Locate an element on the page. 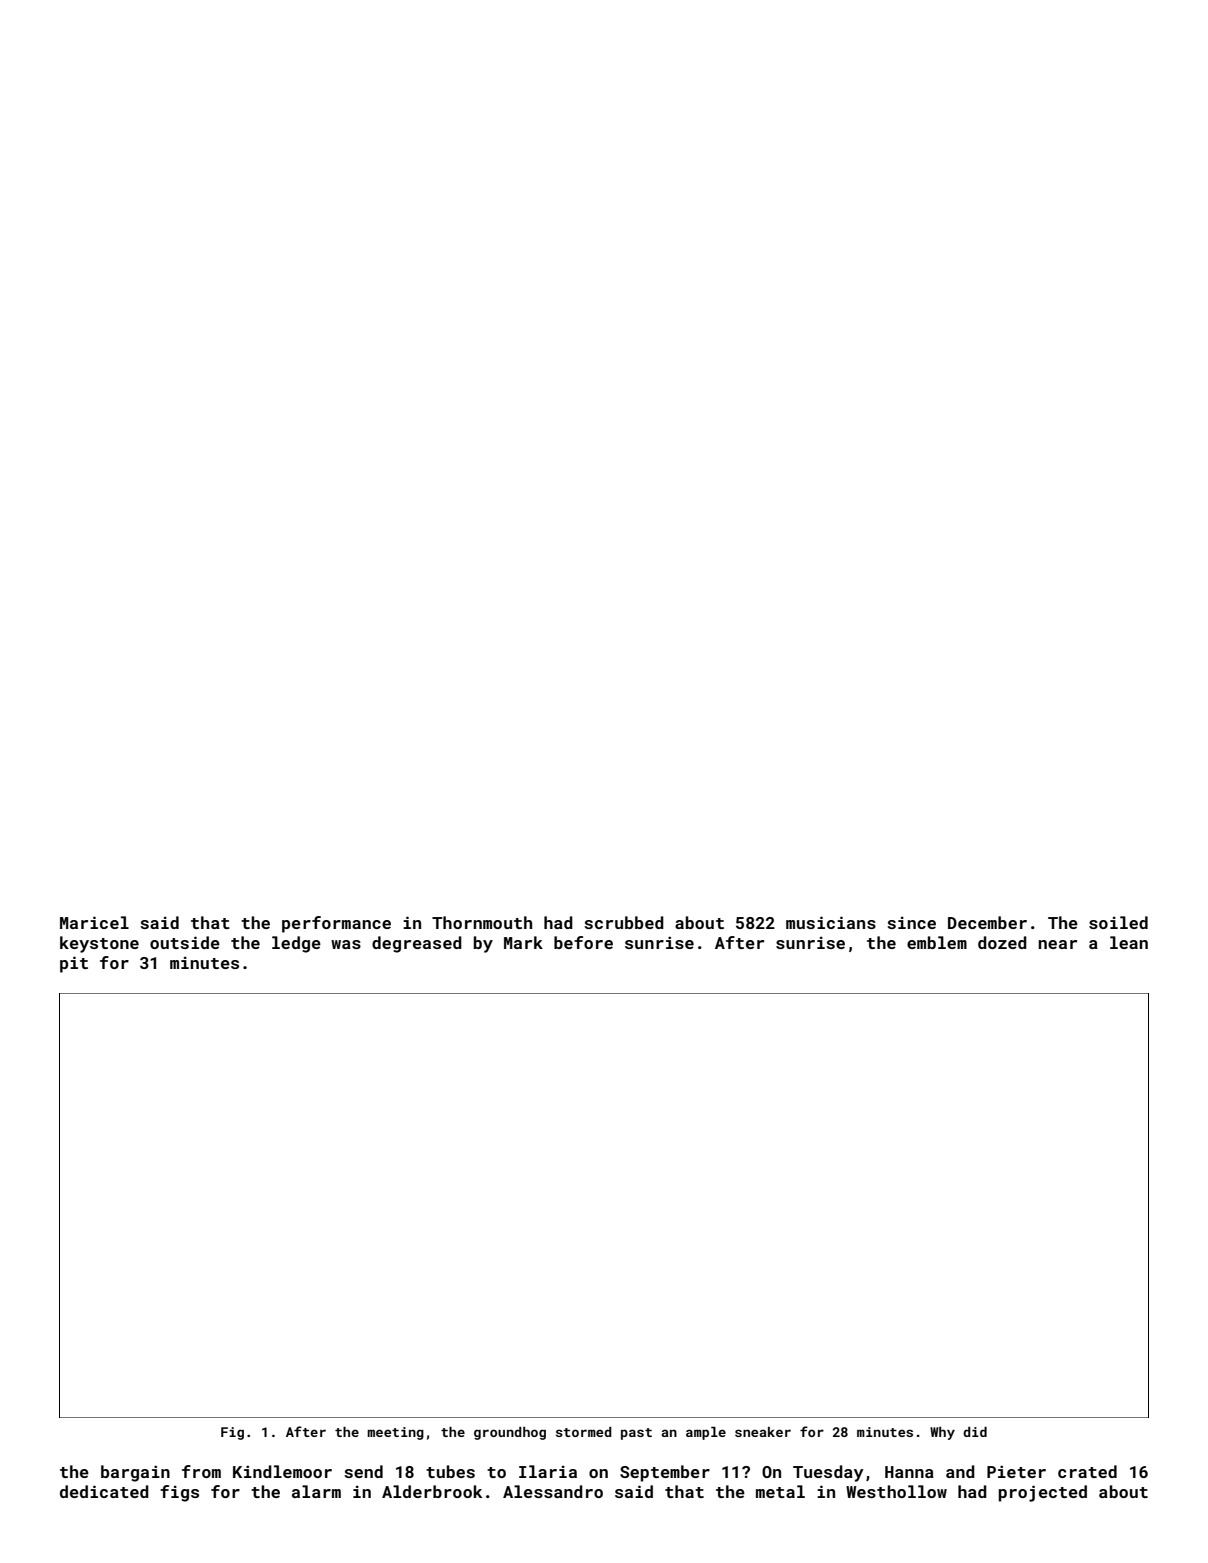 This page has height=1563, width=1208. emblem is located at coordinates (937, 942).
